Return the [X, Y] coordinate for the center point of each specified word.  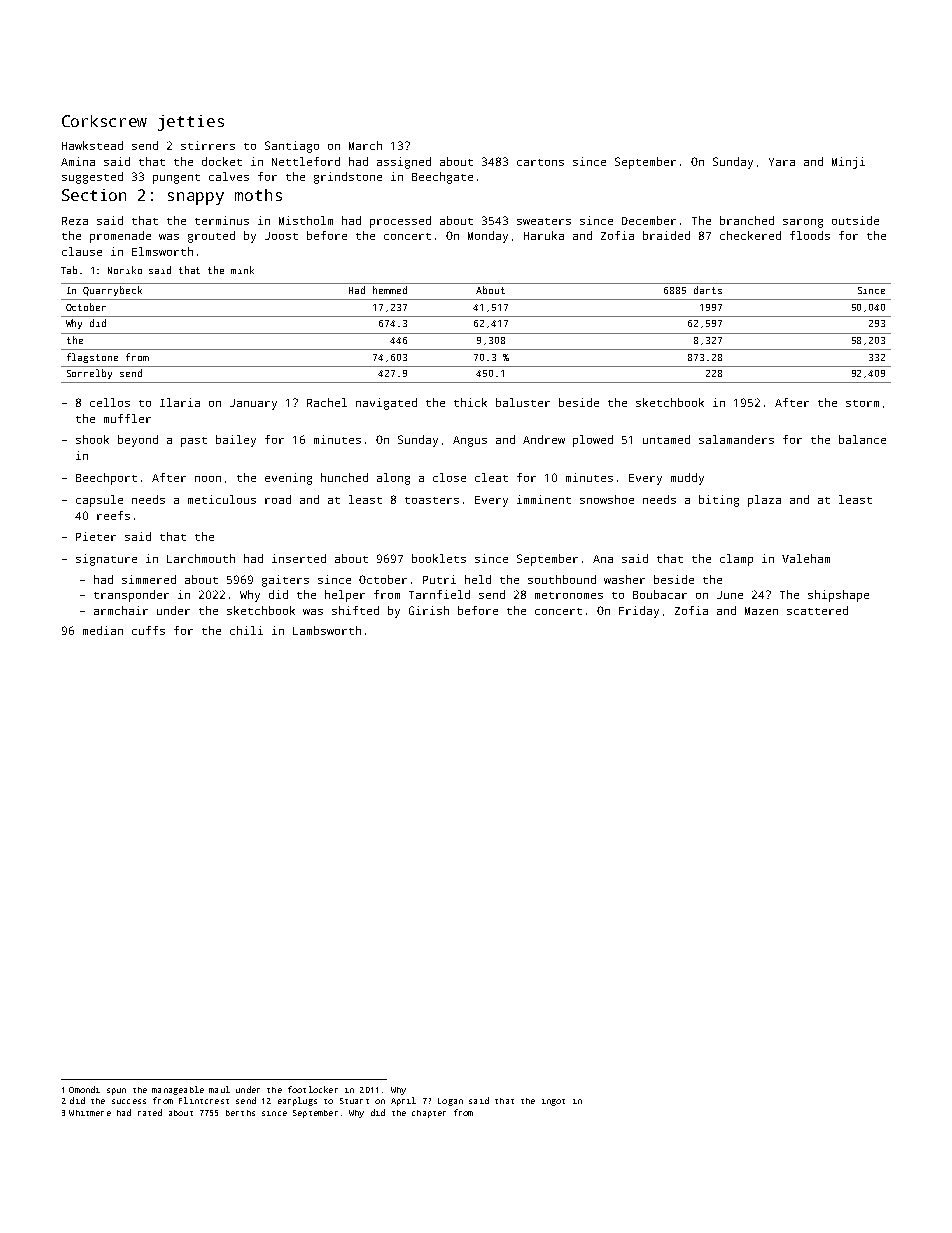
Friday [639, 612]
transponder [131, 596]
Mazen [761, 611]
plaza [764, 501]
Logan [450, 1102]
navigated [386, 404]
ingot [553, 1102]
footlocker [313, 1089]
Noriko [125, 270]
